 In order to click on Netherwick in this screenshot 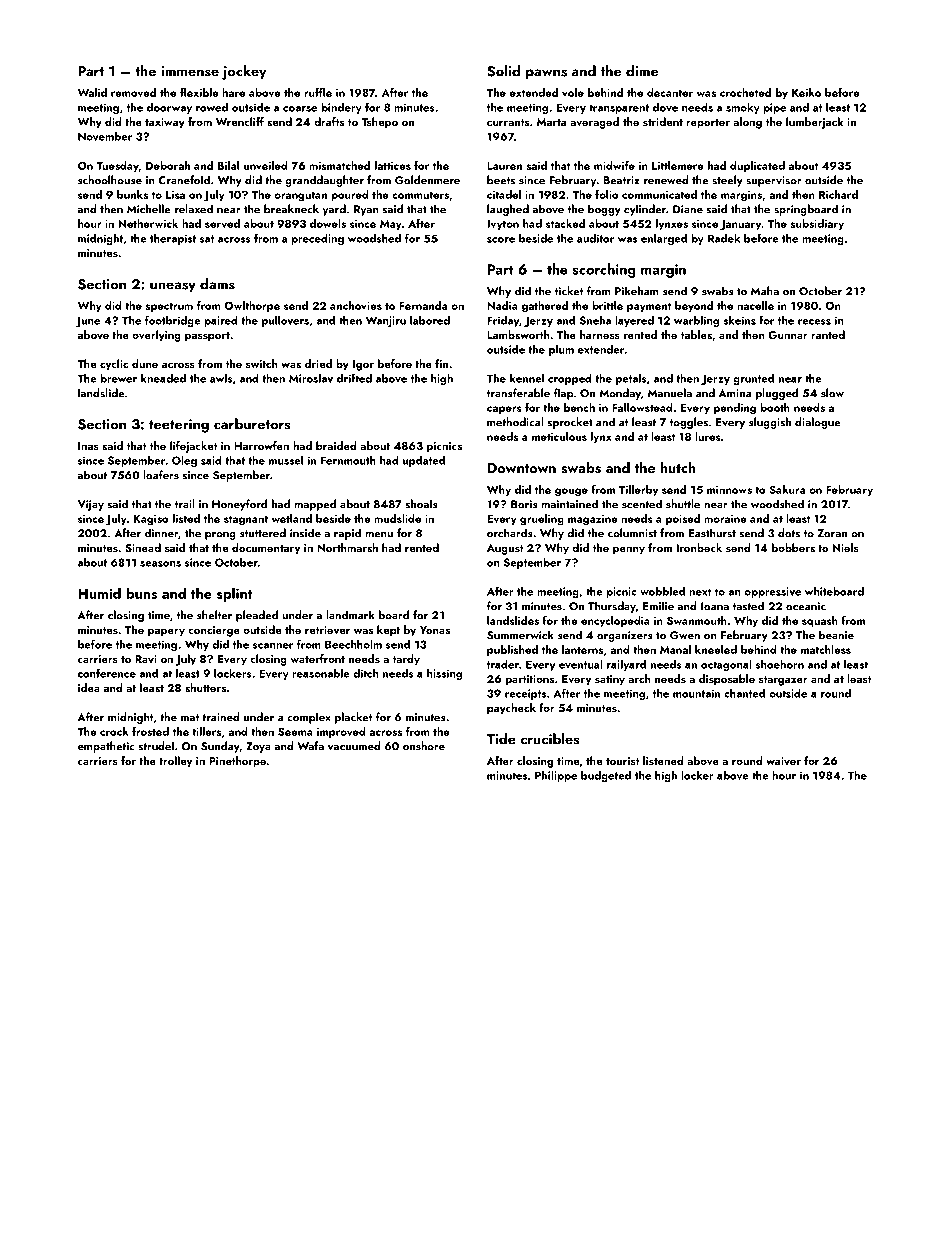, I will do `click(148, 223)`.
